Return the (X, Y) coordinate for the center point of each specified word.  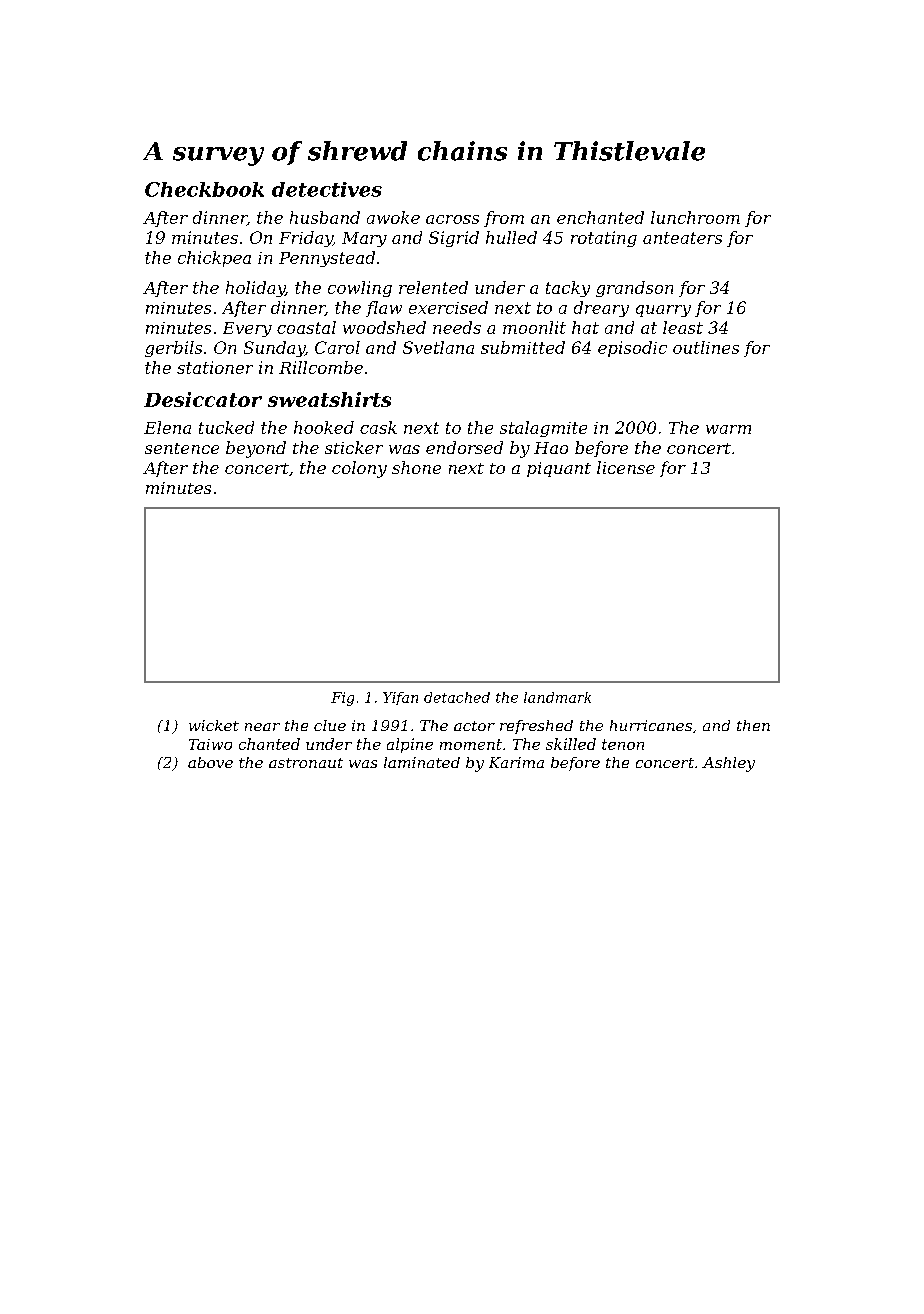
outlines (706, 347)
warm (728, 429)
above (210, 762)
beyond (256, 449)
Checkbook (204, 189)
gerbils (173, 349)
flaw (384, 309)
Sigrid (454, 239)
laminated (422, 762)
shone (416, 467)
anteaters (682, 238)
